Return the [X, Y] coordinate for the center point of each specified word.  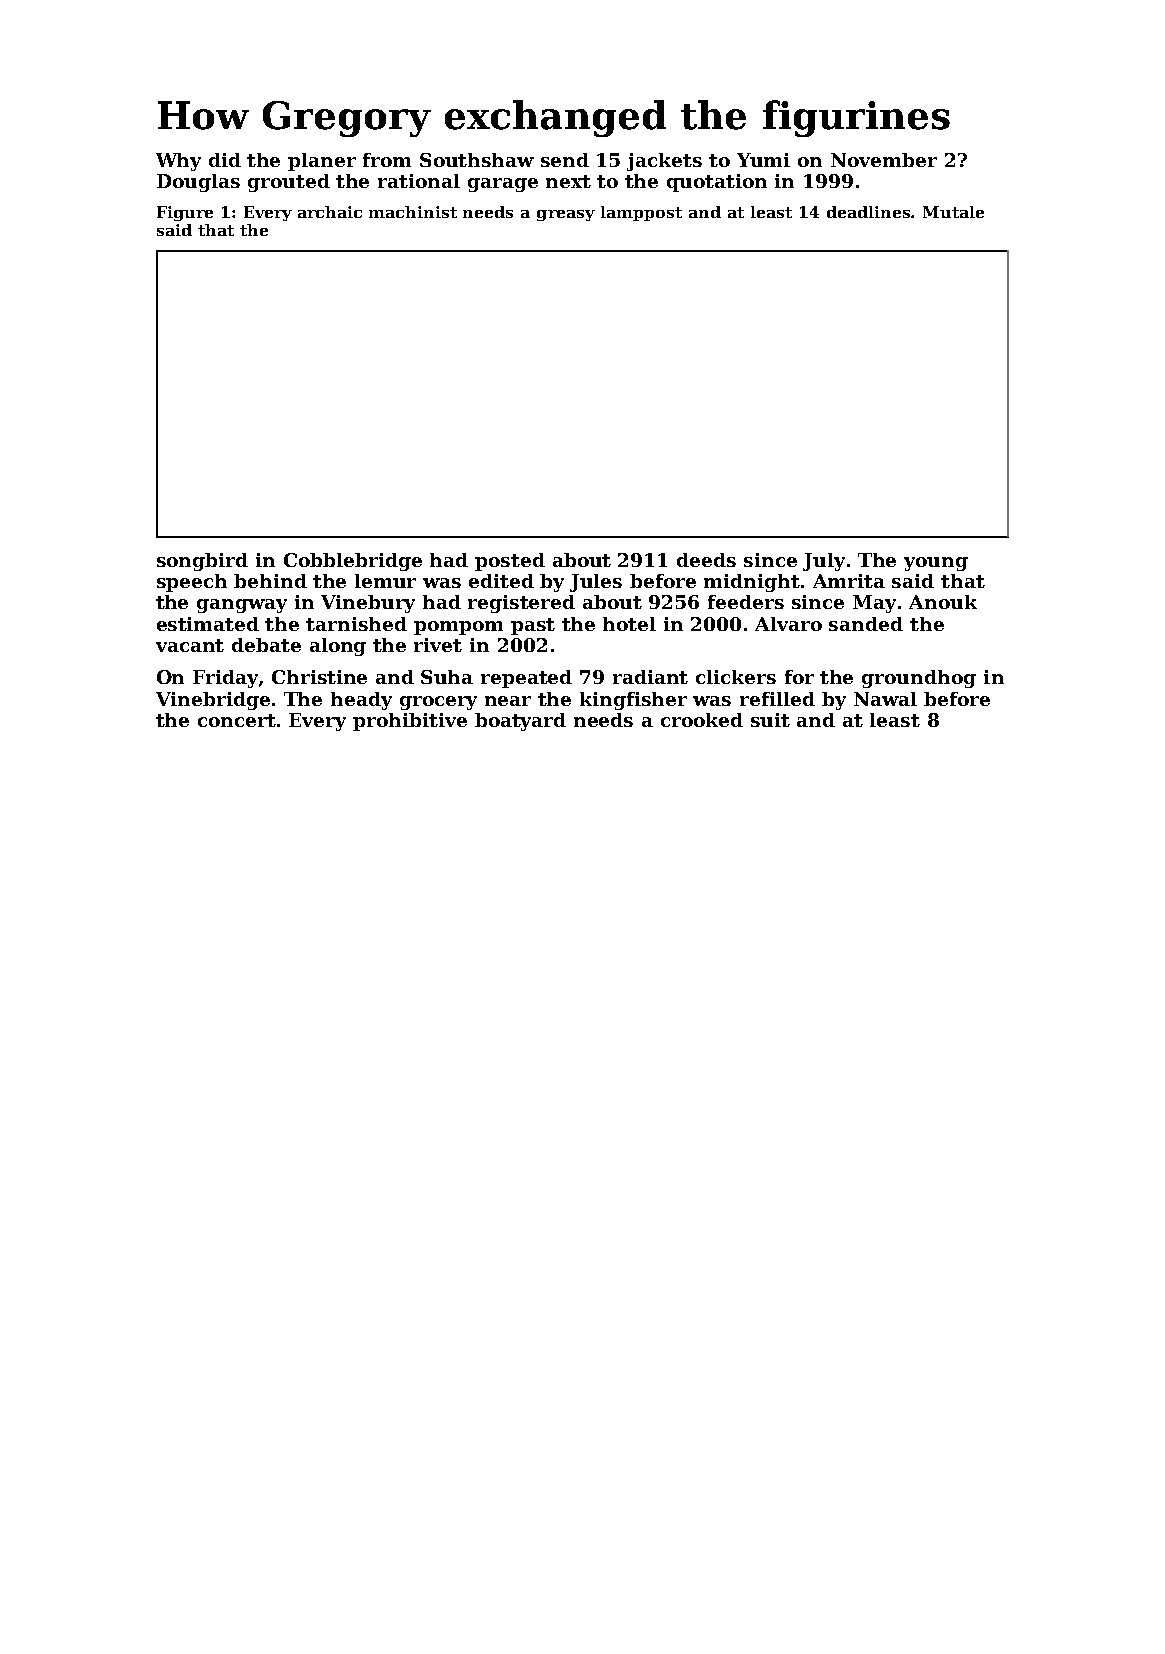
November [884, 160]
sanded [866, 624]
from [387, 160]
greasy [566, 215]
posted [510, 562]
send [565, 160]
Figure [185, 213]
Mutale [953, 212]
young [936, 564]
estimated [208, 624]
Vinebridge [213, 701]
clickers [736, 677]
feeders [746, 602]
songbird [202, 562]
